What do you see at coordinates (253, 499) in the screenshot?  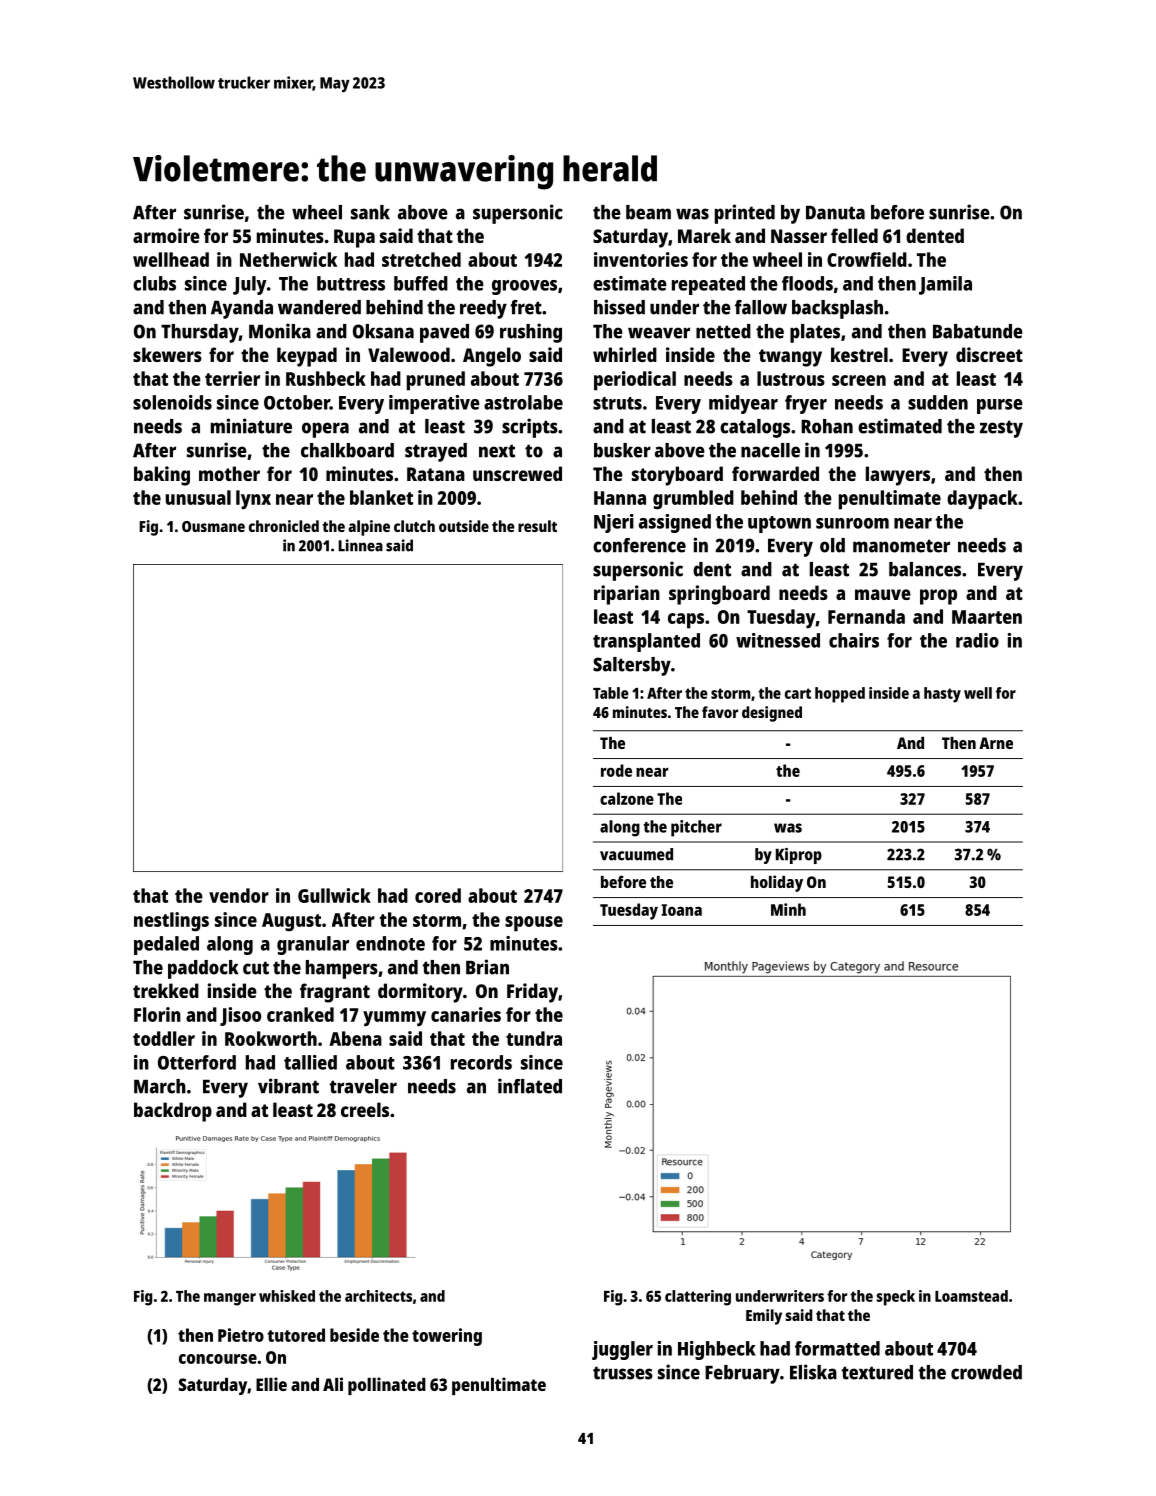 I see `lynx` at bounding box center [253, 499].
